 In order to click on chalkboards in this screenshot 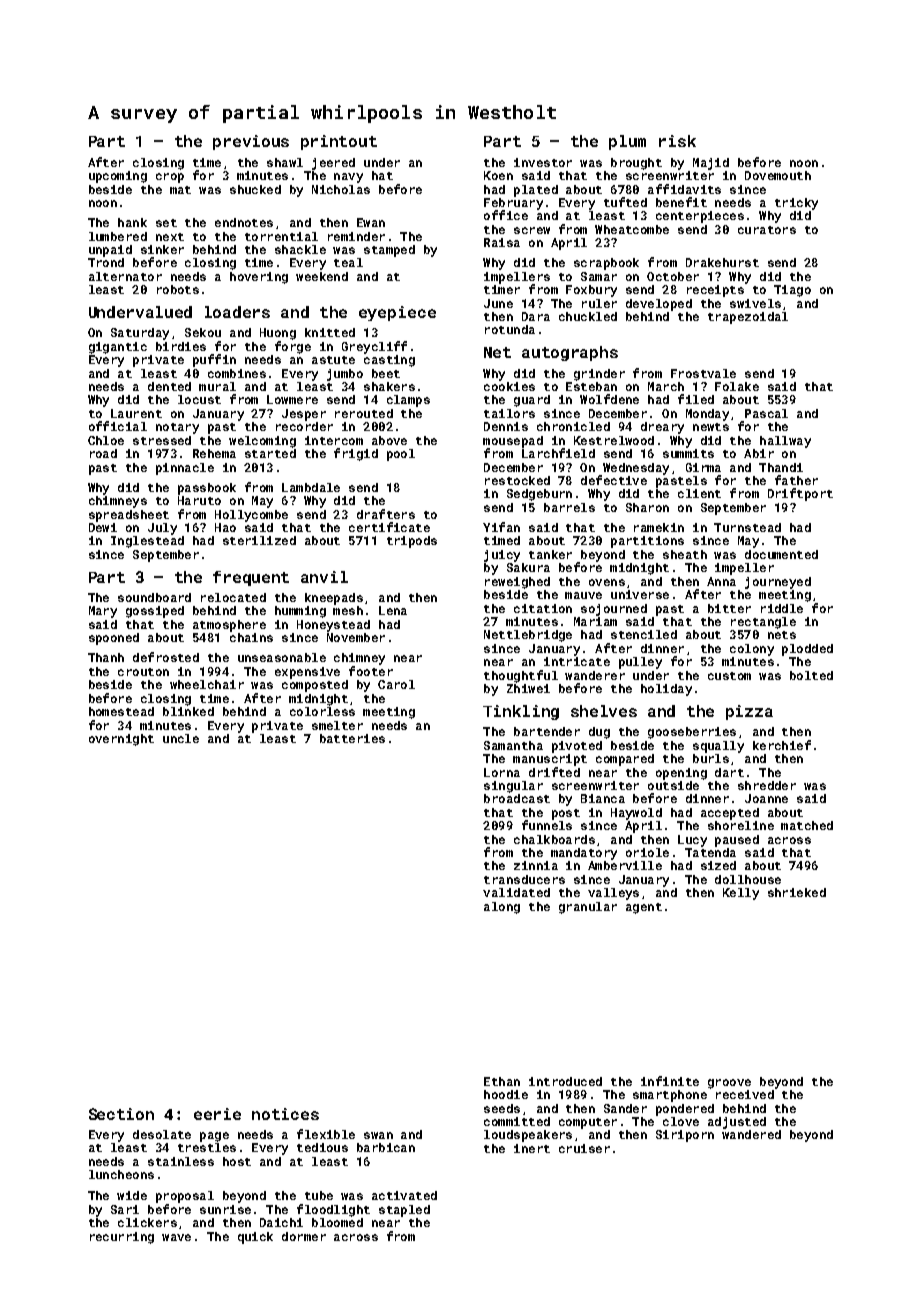, I will do `click(554, 839)`.
